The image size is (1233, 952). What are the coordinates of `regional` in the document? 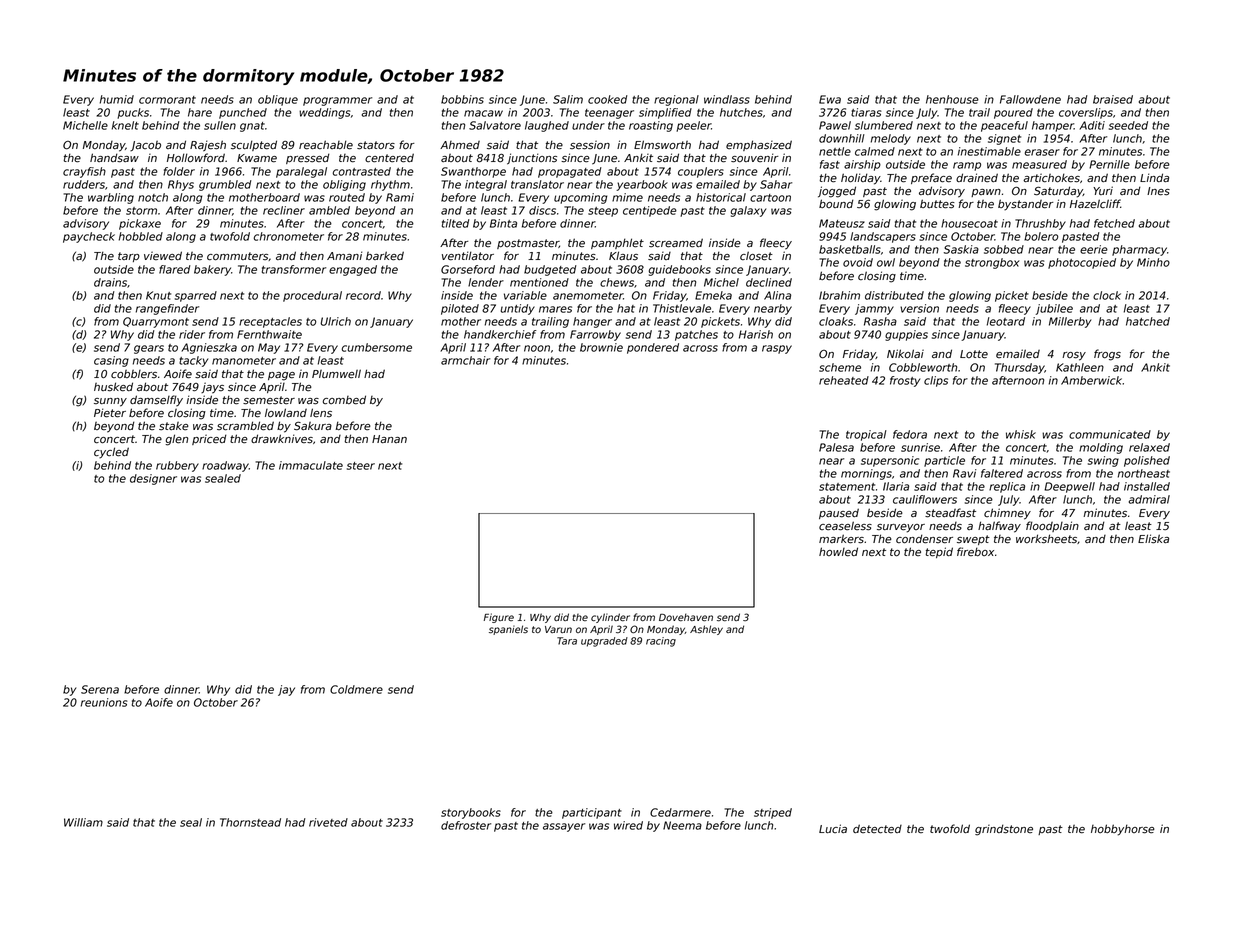 It's located at (676, 100).
